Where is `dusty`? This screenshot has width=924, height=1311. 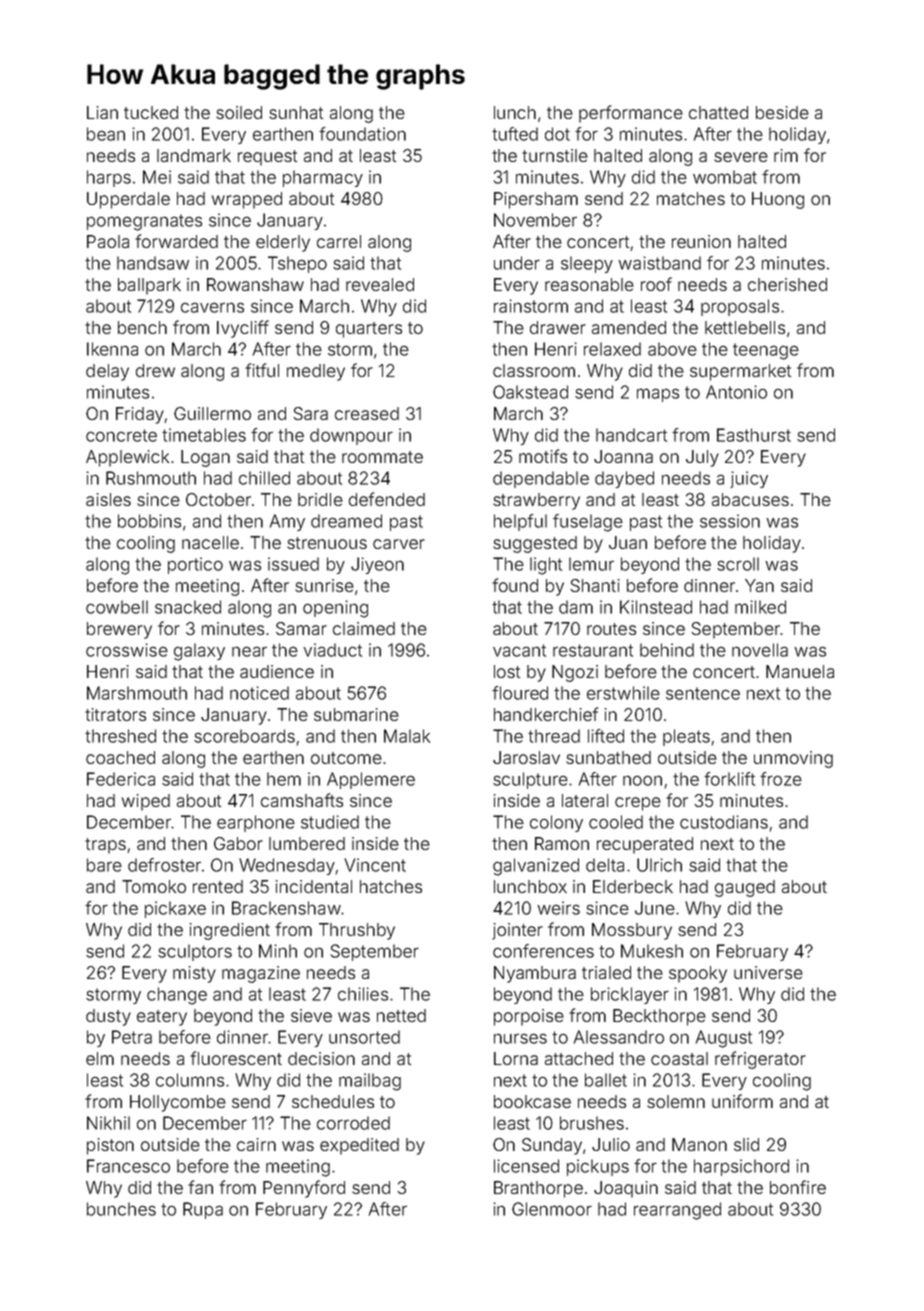
dusty is located at coordinates (108, 1017).
